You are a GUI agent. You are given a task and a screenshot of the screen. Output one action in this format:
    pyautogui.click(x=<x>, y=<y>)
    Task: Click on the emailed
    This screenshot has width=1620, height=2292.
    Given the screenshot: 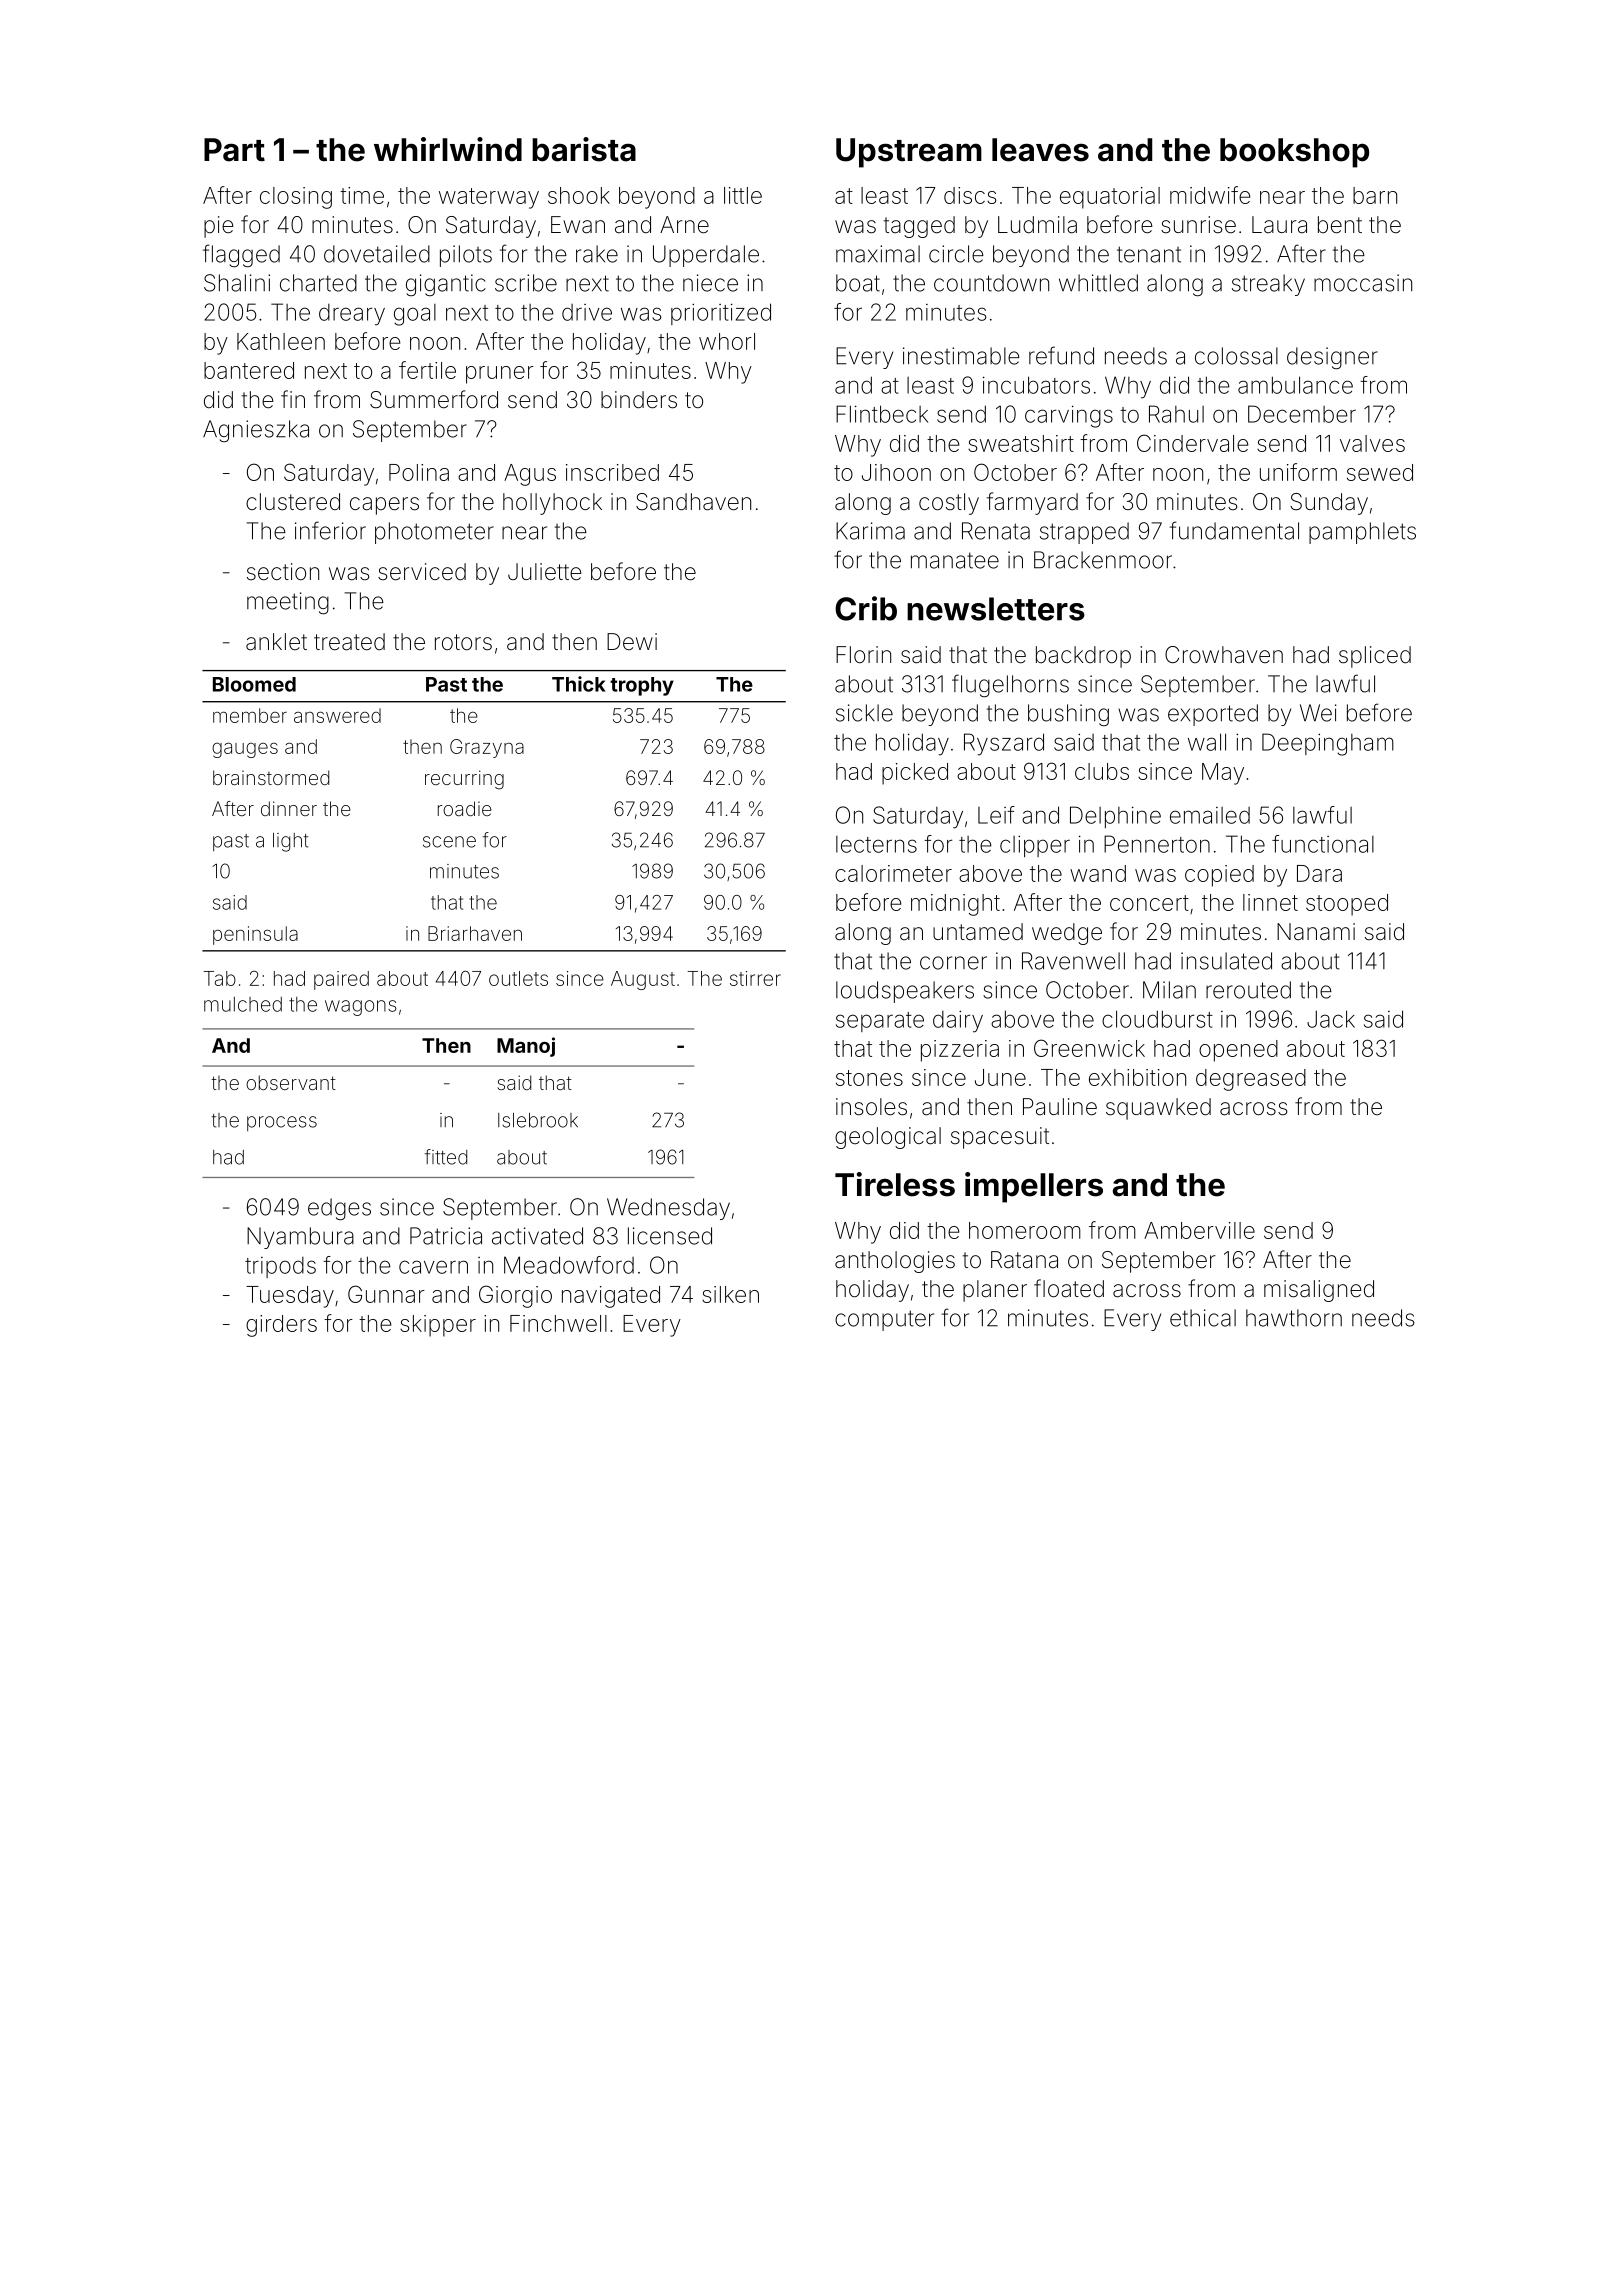 What is the action you would take?
    pyautogui.click(x=1210, y=815)
